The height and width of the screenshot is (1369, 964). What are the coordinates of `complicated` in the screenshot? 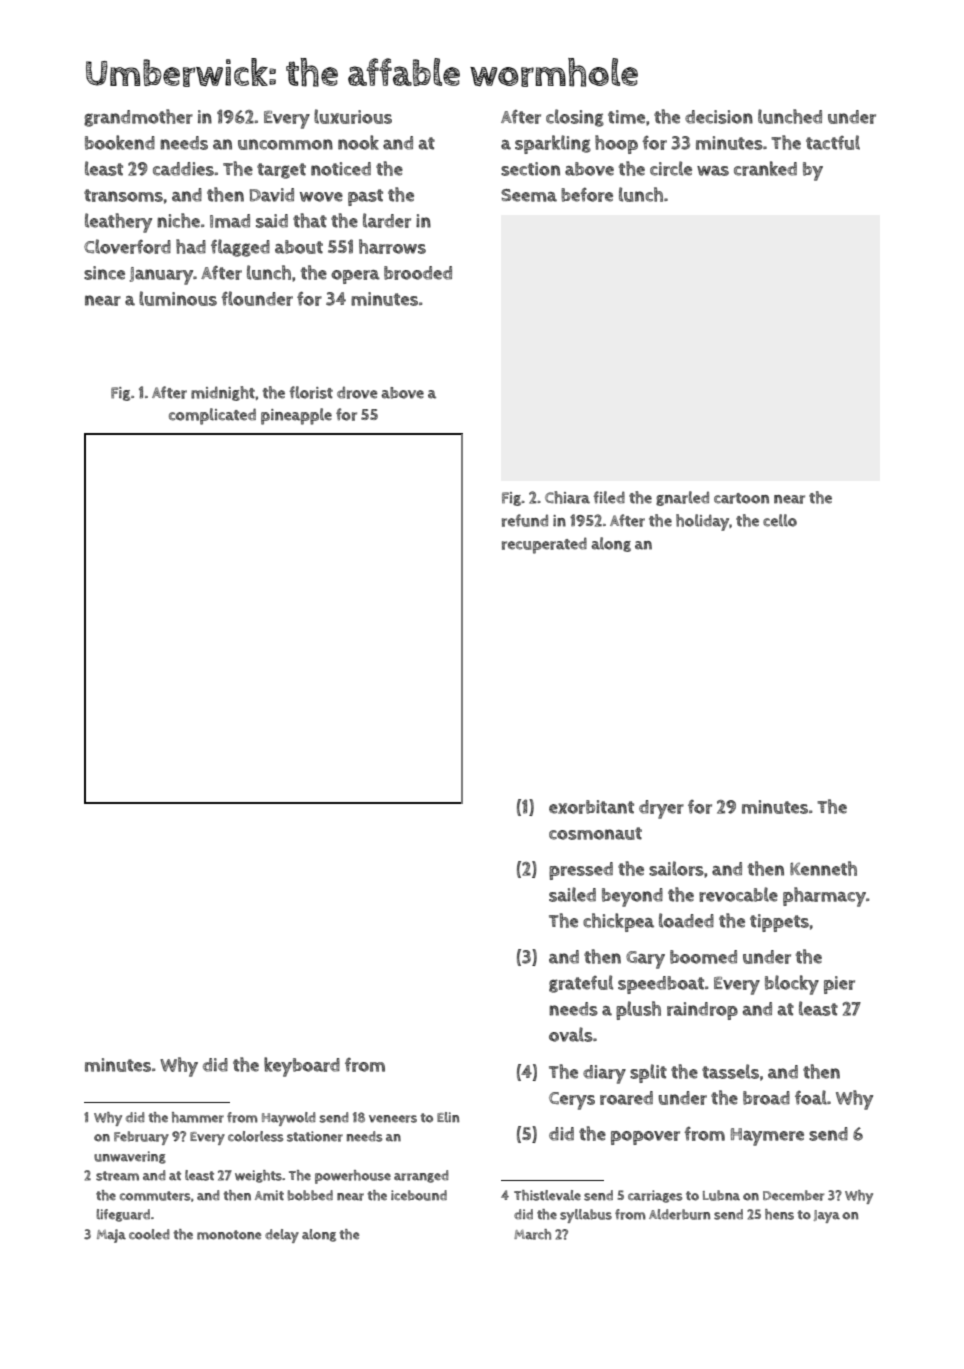 It's located at (212, 416).
